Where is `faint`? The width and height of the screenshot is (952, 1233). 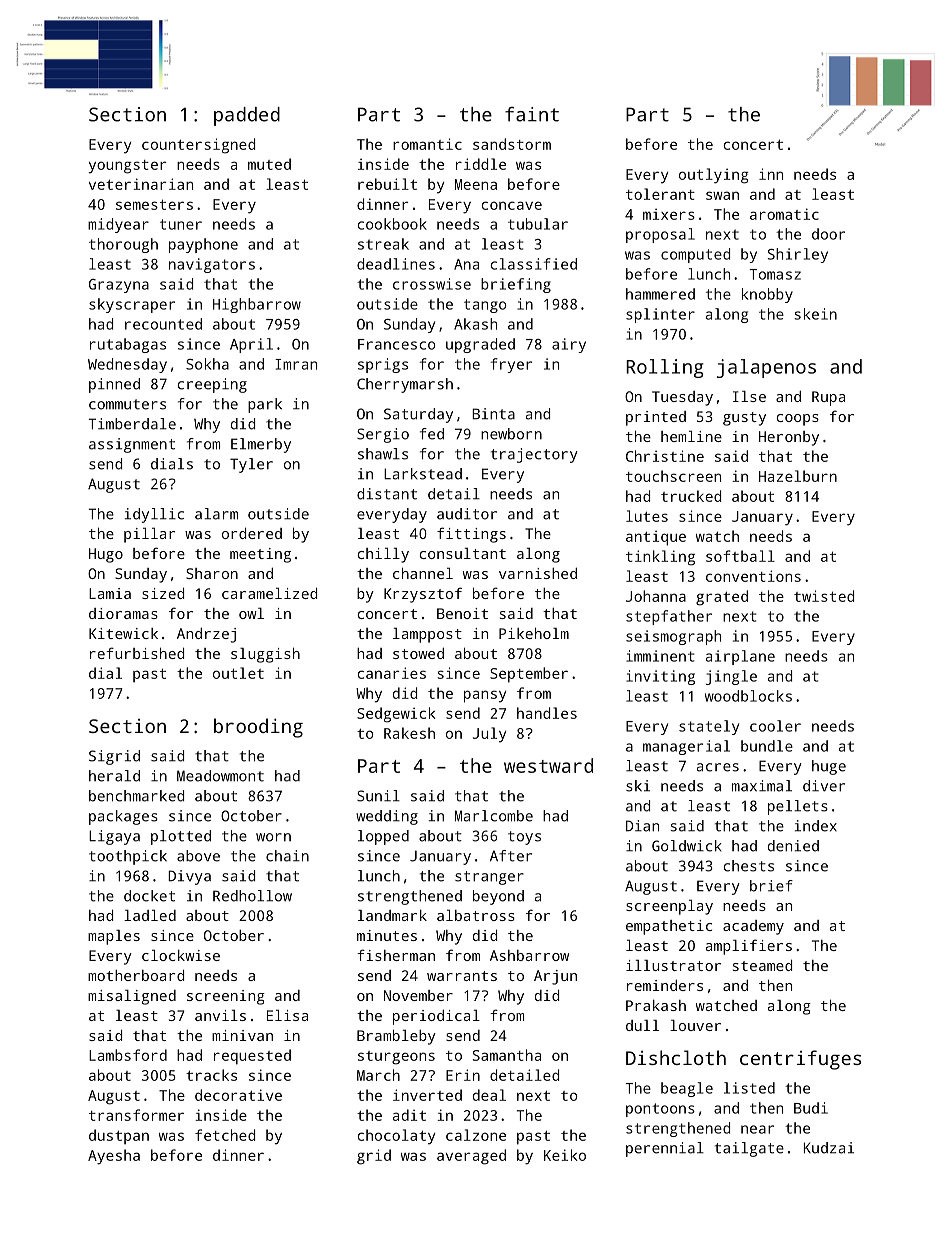 faint is located at coordinates (532, 114).
